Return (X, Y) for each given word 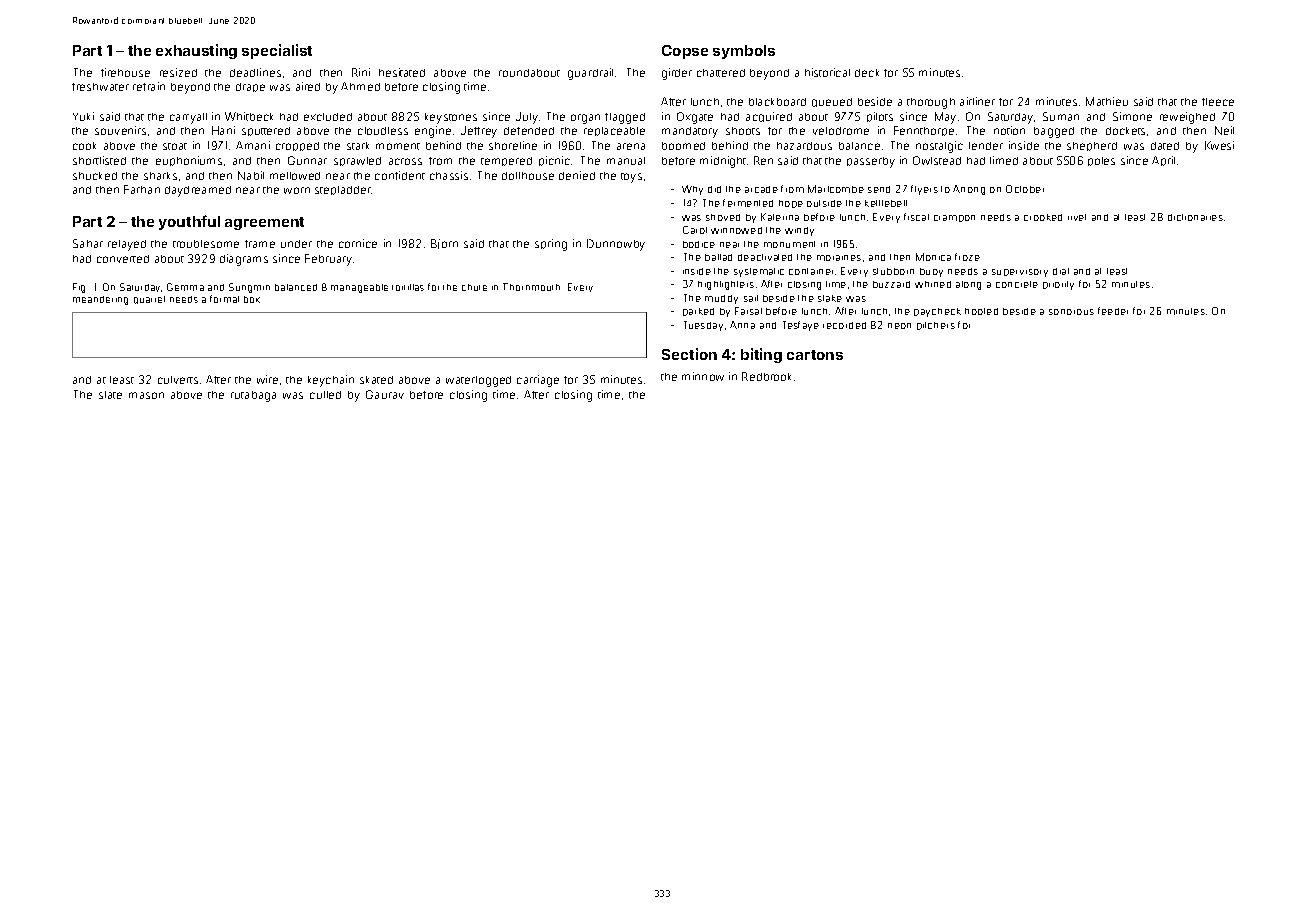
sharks (160, 176)
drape (250, 87)
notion (1009, 130)
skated (376, 380)
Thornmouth (531, 287)
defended (529, 131)
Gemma (185, 287)
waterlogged (478, 381)
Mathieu (1107, 101)
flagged (625, 118)
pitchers (936, 326)
